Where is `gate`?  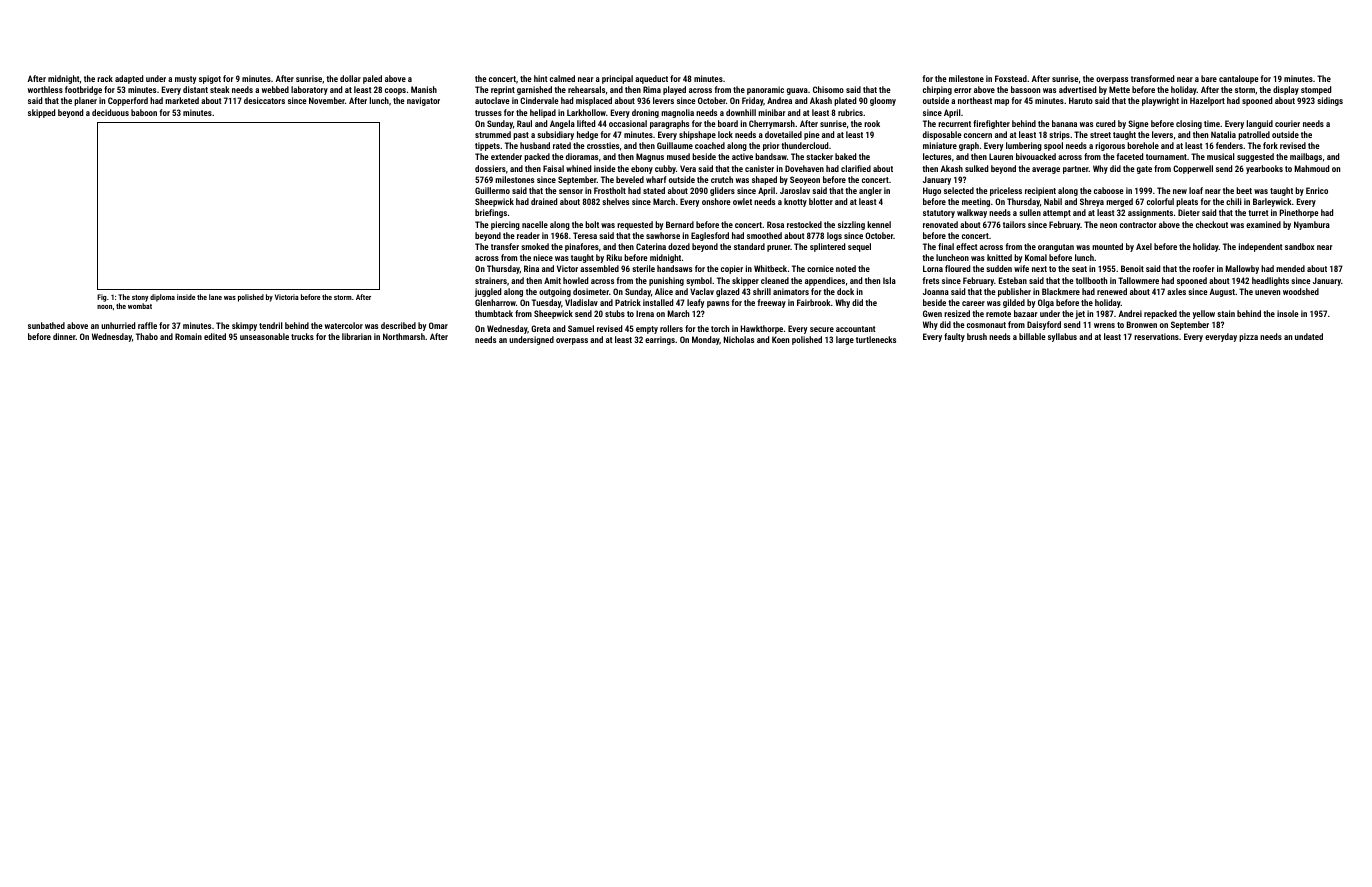 gate is located at coordinates (1144, 170).
